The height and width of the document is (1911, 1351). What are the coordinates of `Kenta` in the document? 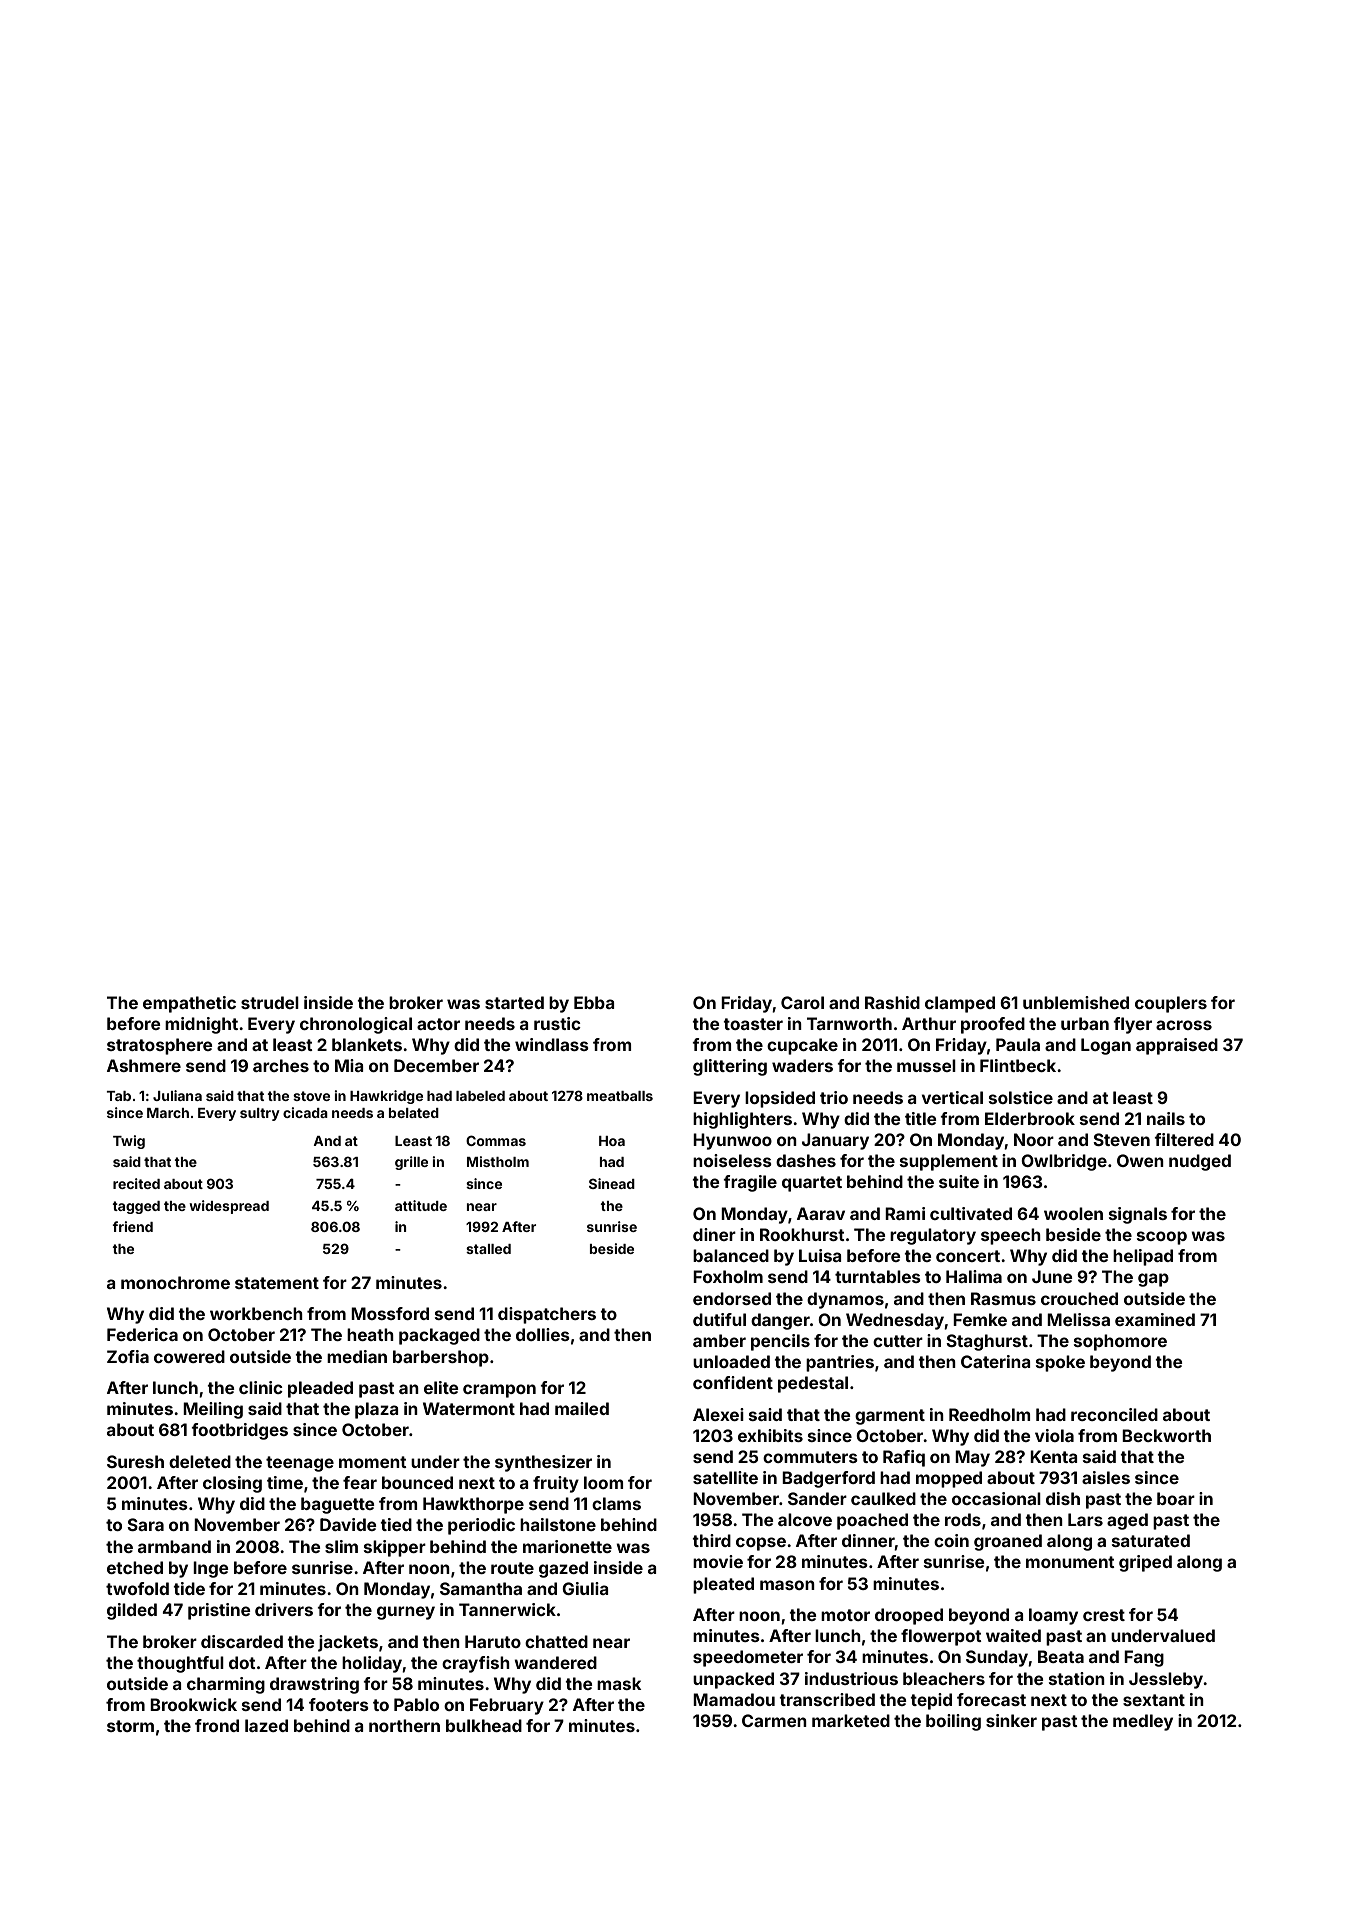 It's located at (1053, 1456).
